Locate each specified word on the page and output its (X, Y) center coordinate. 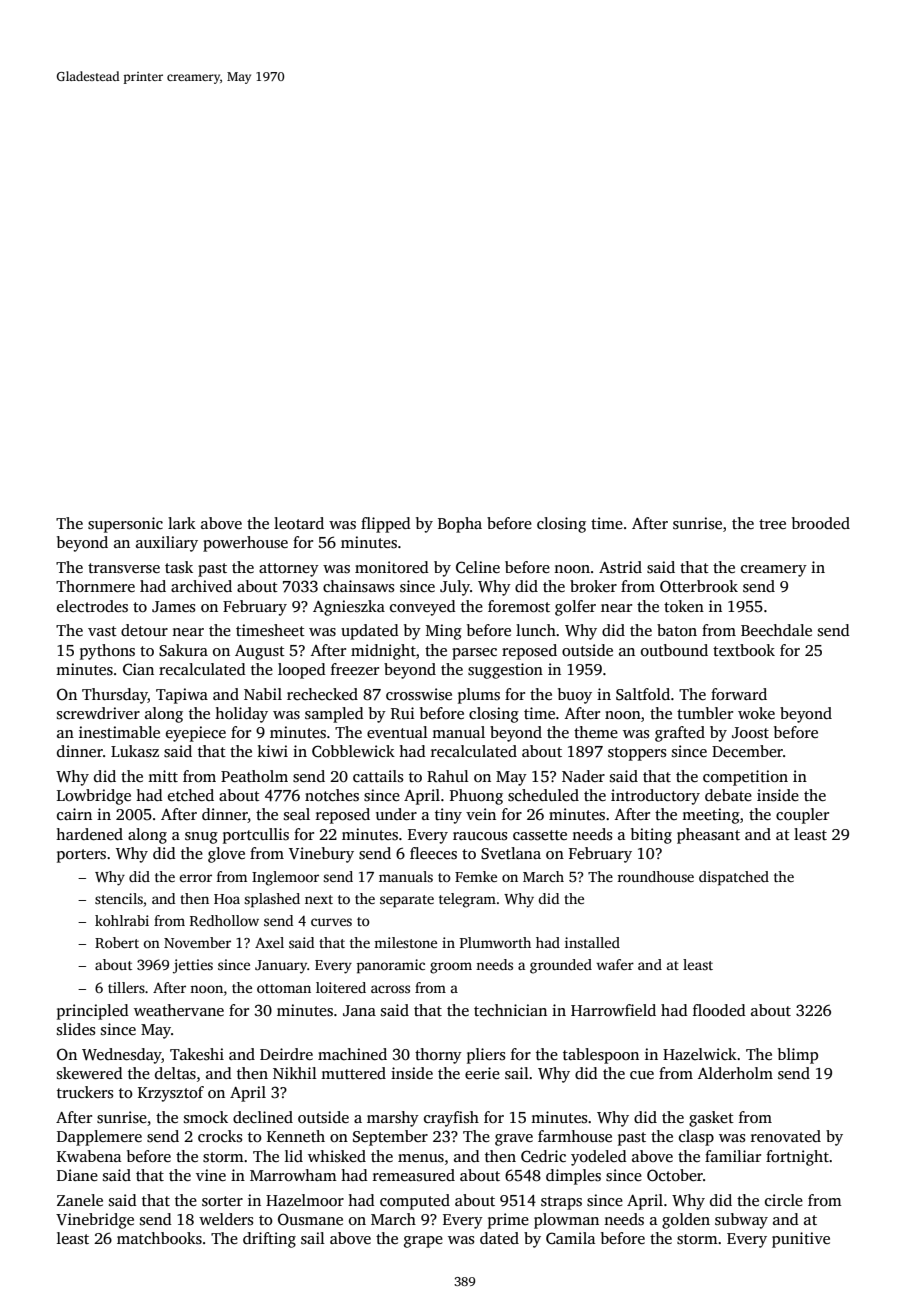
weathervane (179, 1010)
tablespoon (601, 1056)
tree (772, 524)
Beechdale (776, 630)
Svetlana (511, 853)
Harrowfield (613, 1010)
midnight (383, 652)
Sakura (183, 650)
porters (81, 856)
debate (728, 795)
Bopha (460, 525)
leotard (299, 523)
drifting (269, 1240)
